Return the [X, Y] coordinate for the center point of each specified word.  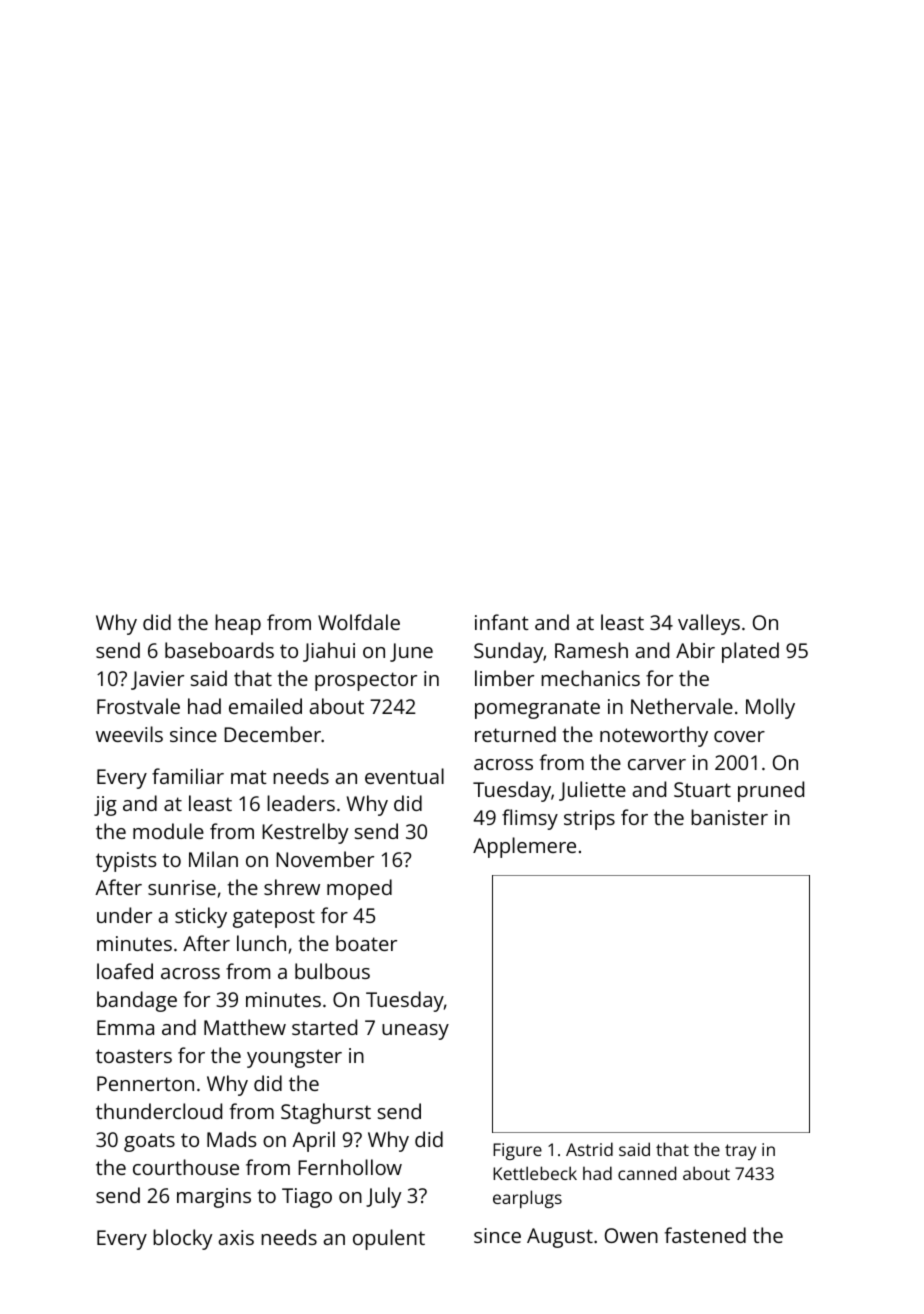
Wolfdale [359, 622]
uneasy [415, 1032]
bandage [137, 1001]
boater [366, 943]
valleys [709, 624]
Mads [231, 1139]
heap [238, 624]
